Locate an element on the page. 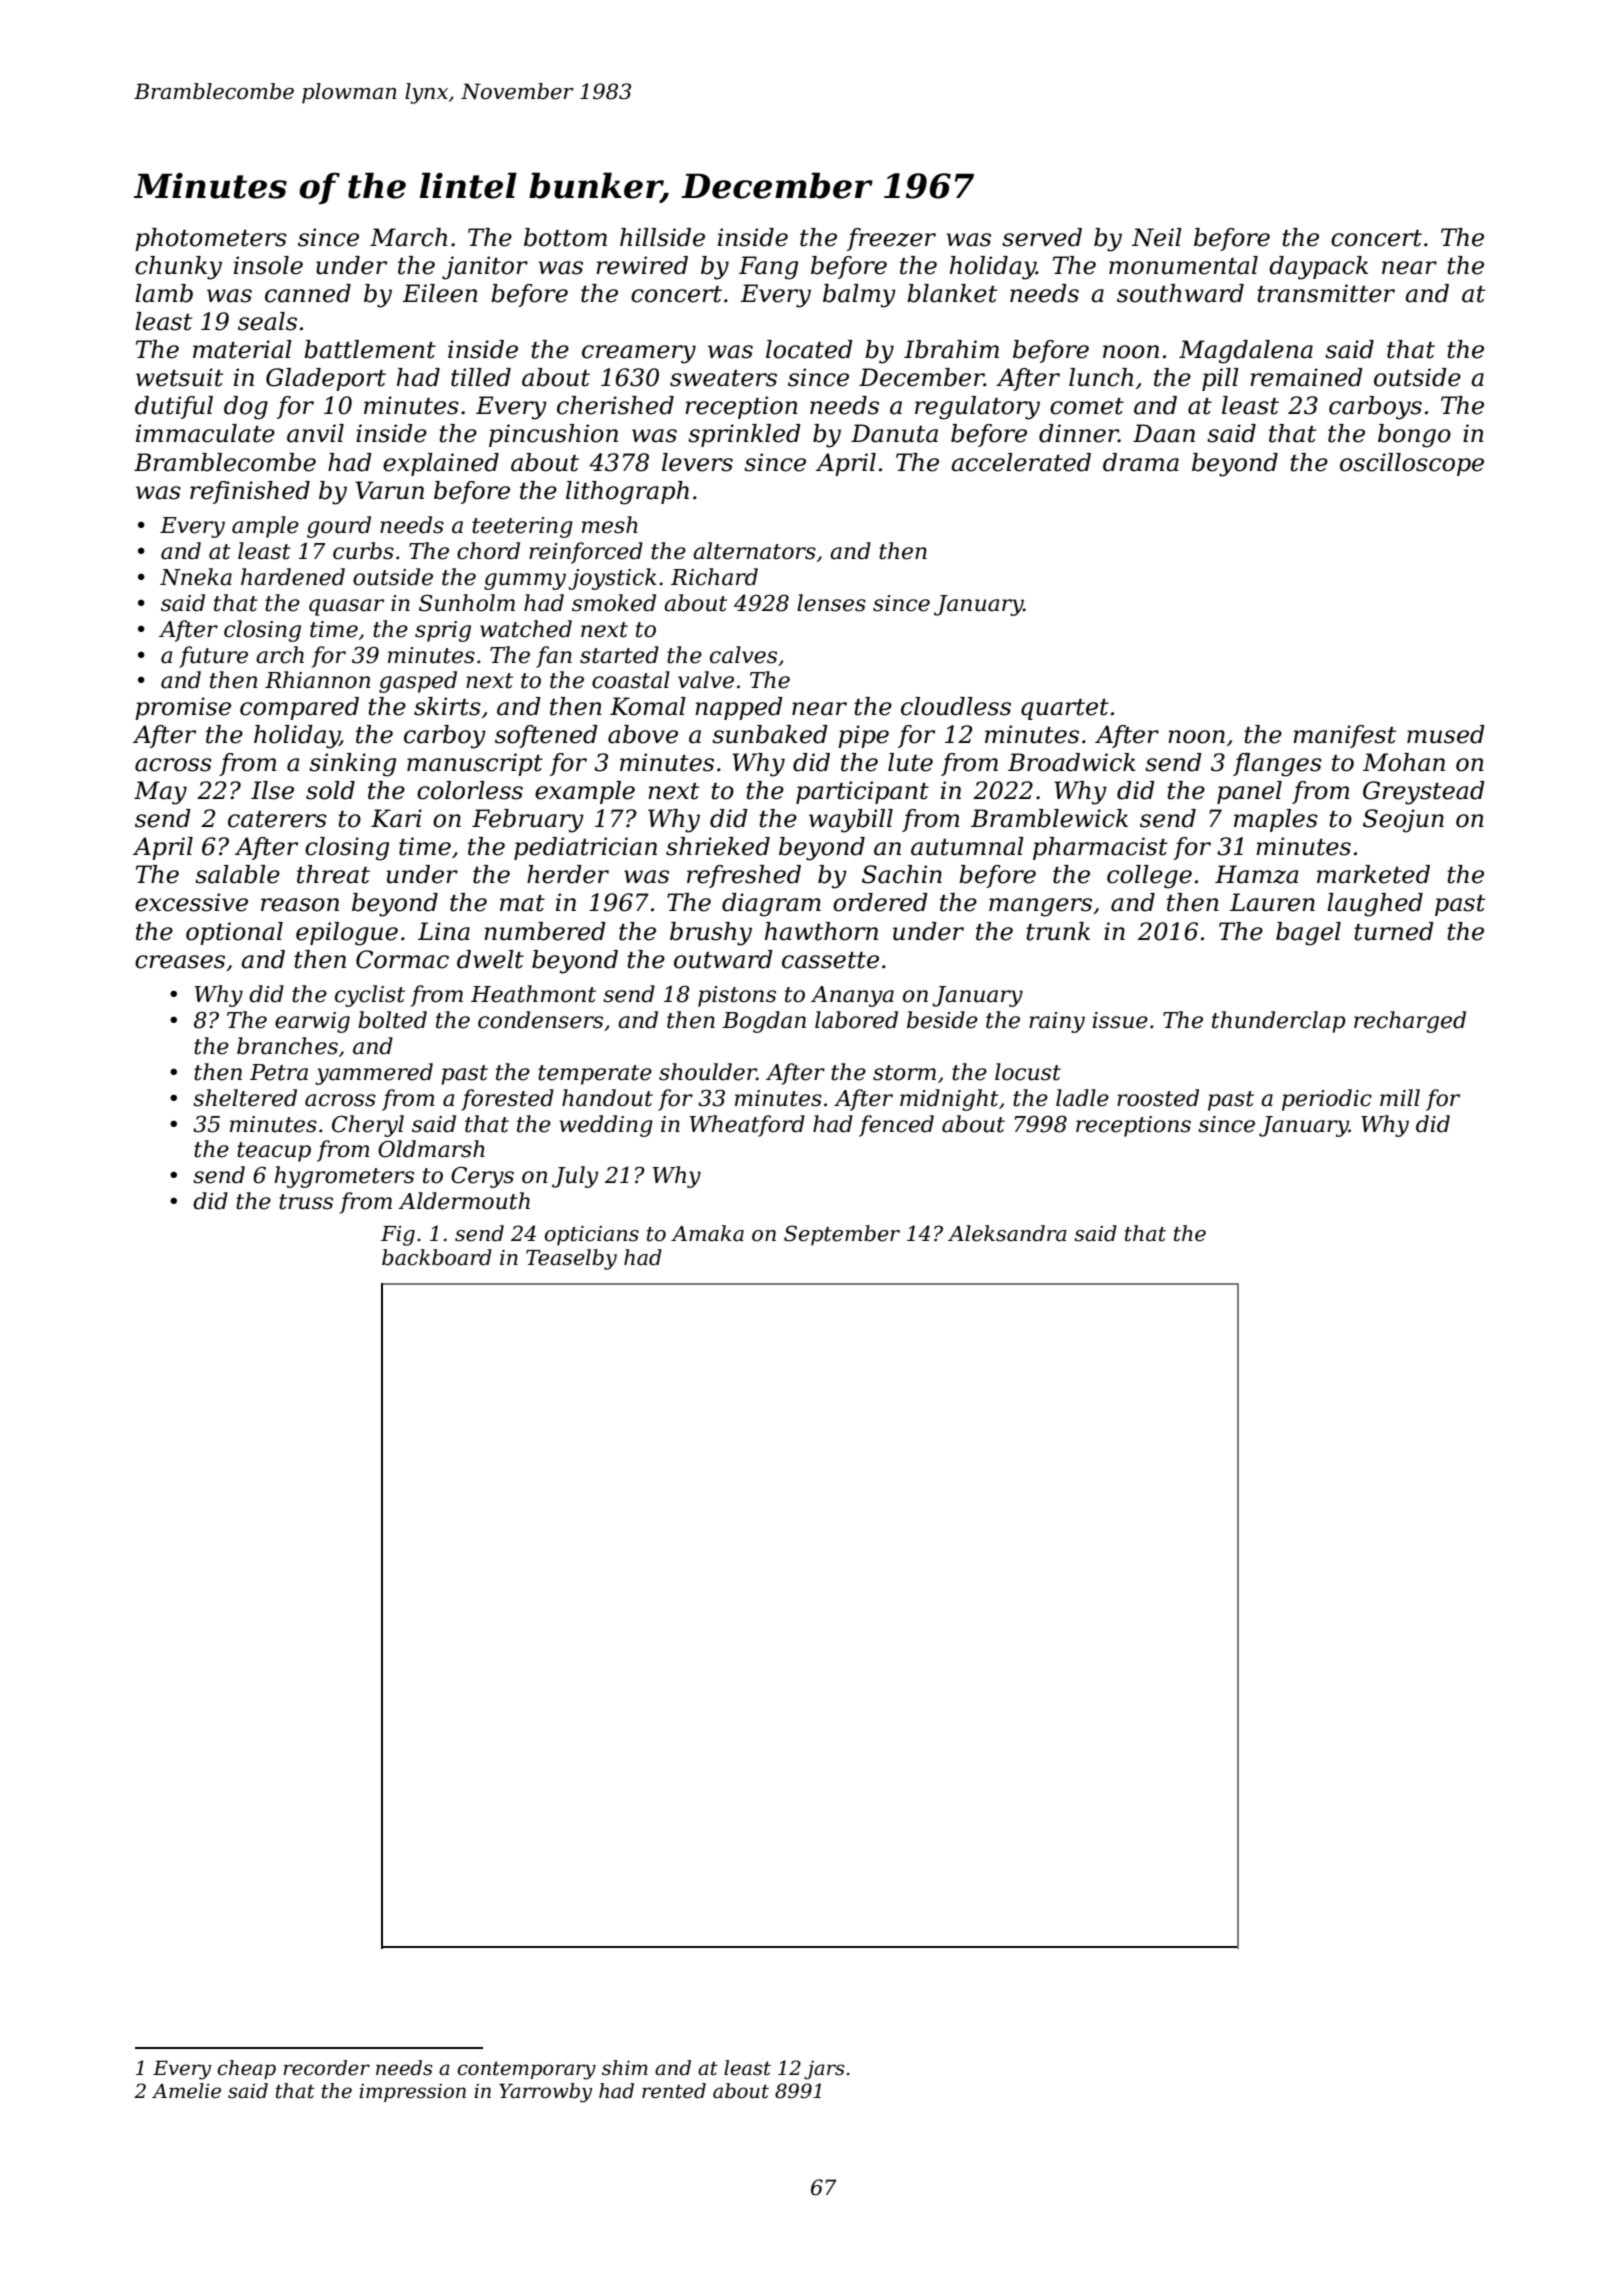 The width and height of the image is (1620, 2292). battlement is located at coordinates (370, 349).
